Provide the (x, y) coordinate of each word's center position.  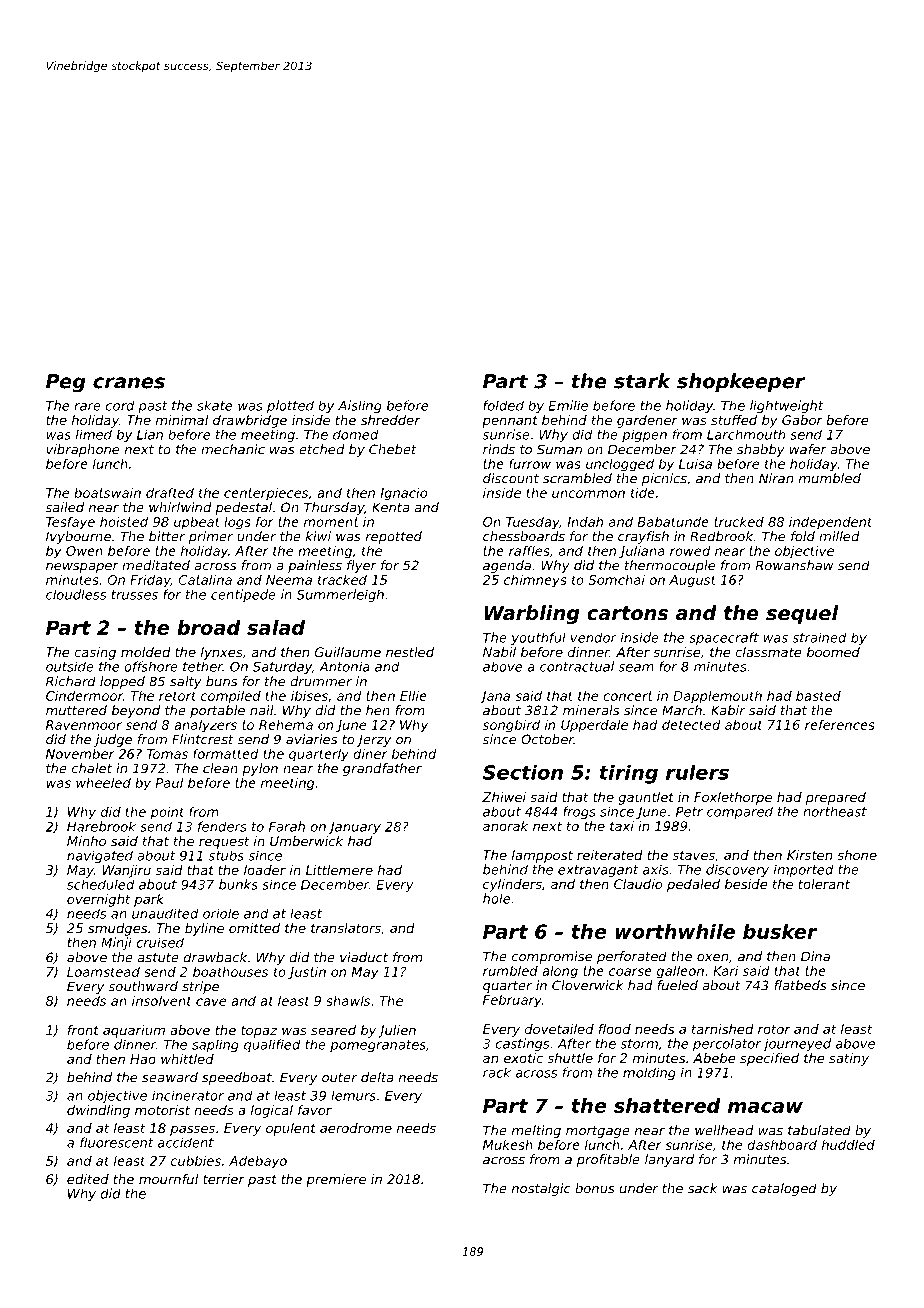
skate (214, 405)
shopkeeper (741, 383)
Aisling (360, 406)
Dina (815, 956)
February (512, 1001)
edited (88, 1179)
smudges (117, 929)
